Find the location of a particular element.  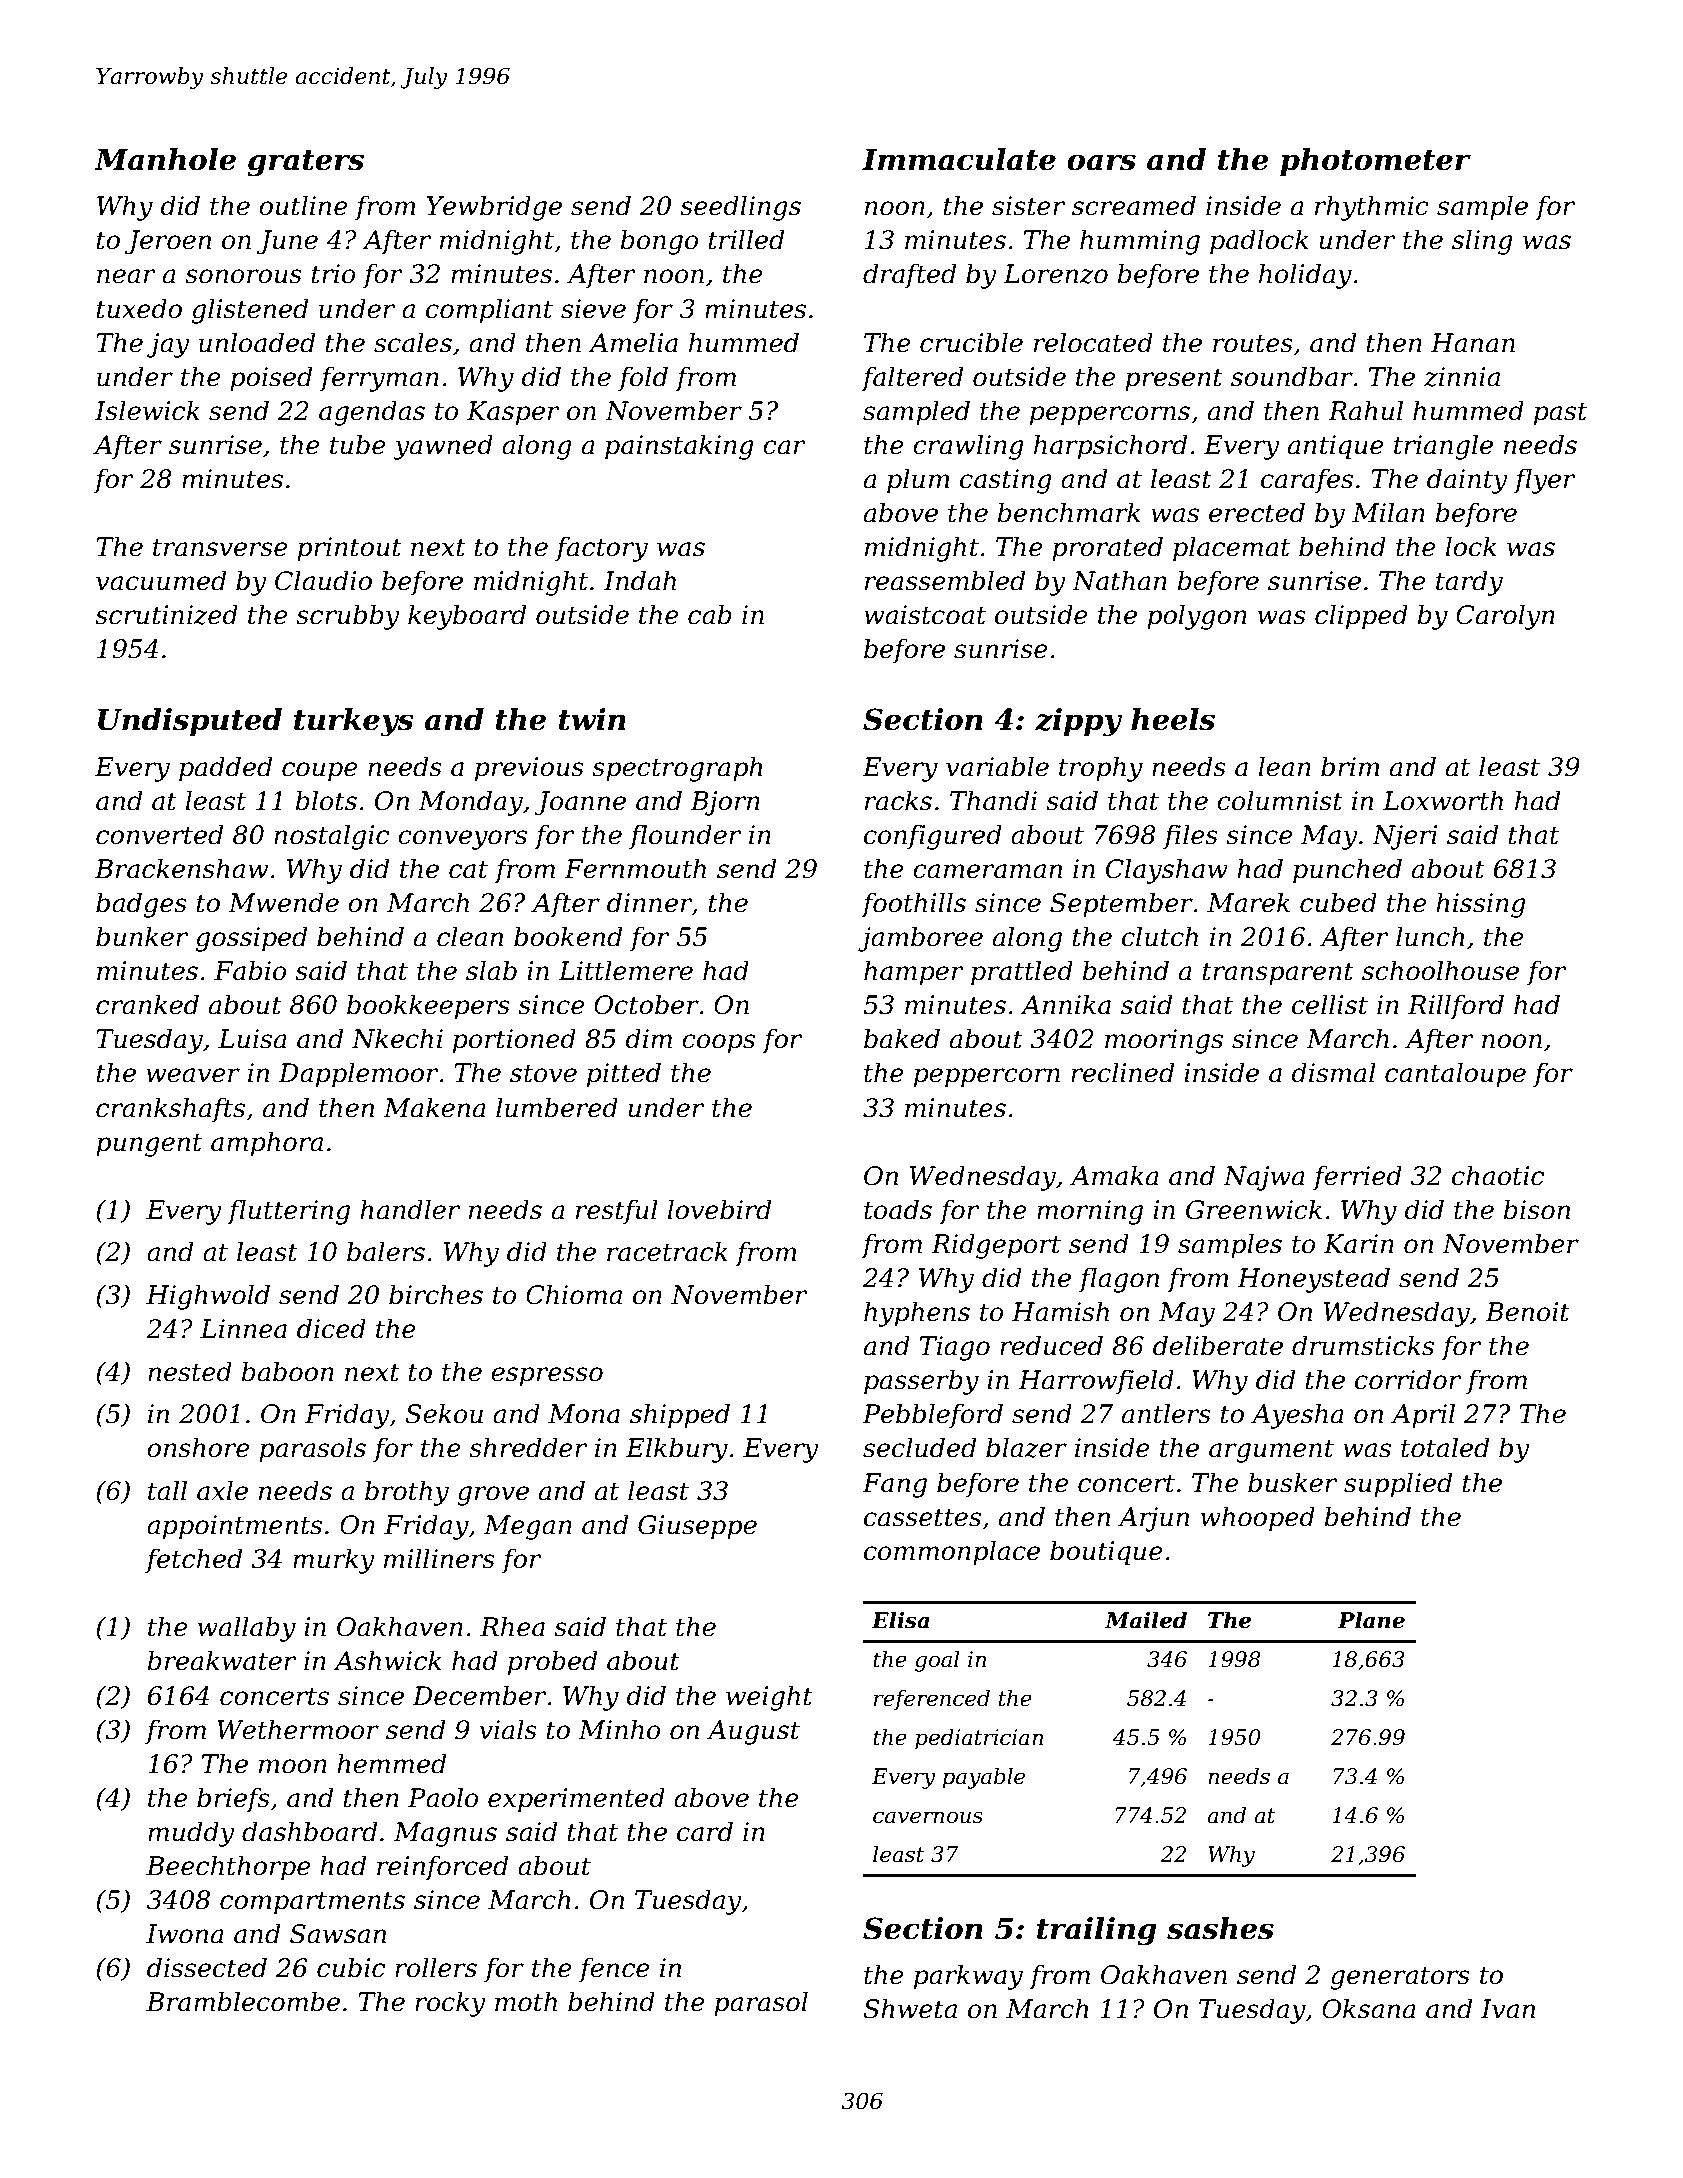

Amaka is located at coordinates (1114, 1175).
